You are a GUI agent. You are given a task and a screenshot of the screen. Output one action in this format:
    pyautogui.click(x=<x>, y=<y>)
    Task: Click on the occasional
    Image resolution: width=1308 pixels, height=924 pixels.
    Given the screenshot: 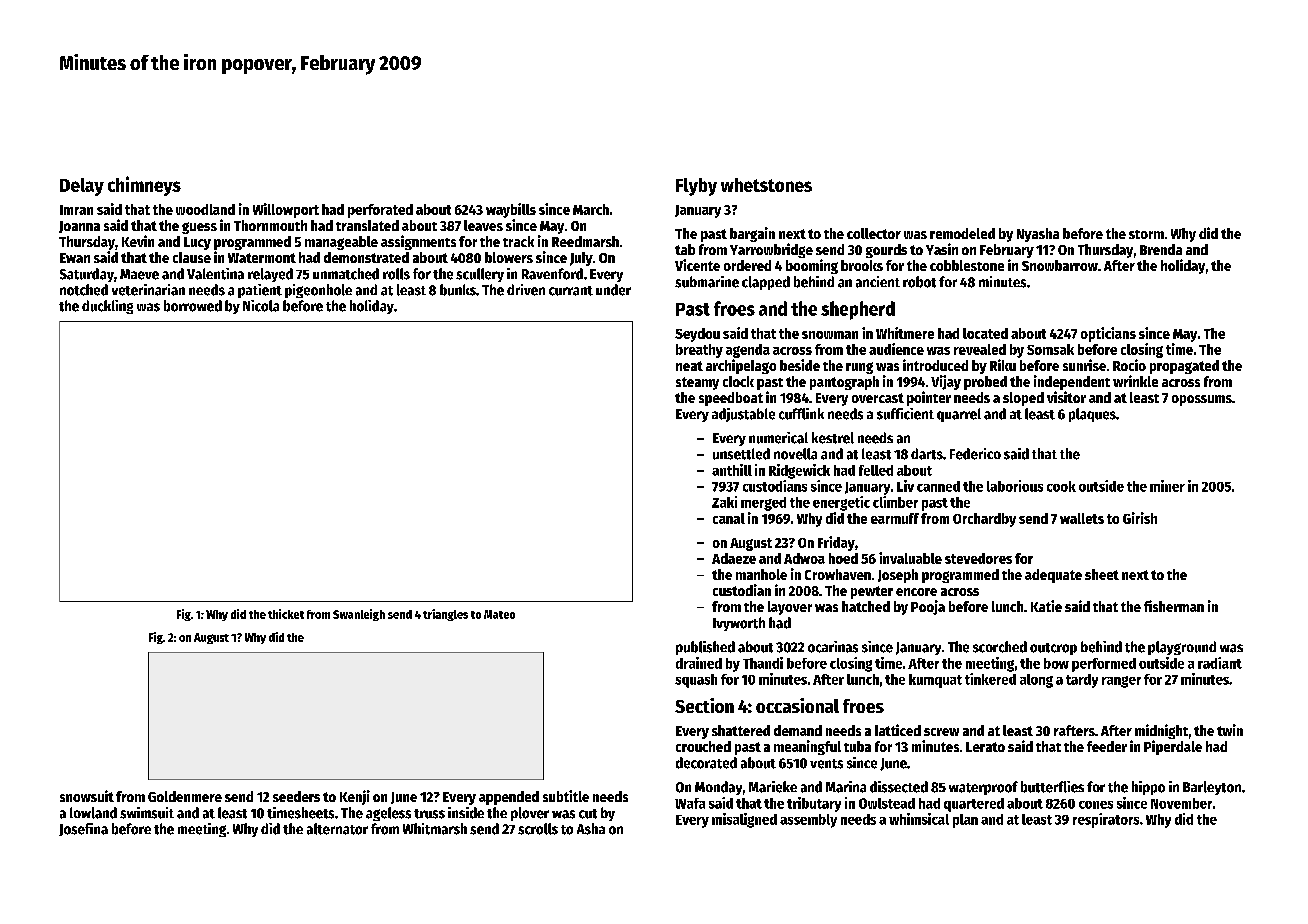 What is the action you would take?
    pyautogui.click(x=797, y=705)
